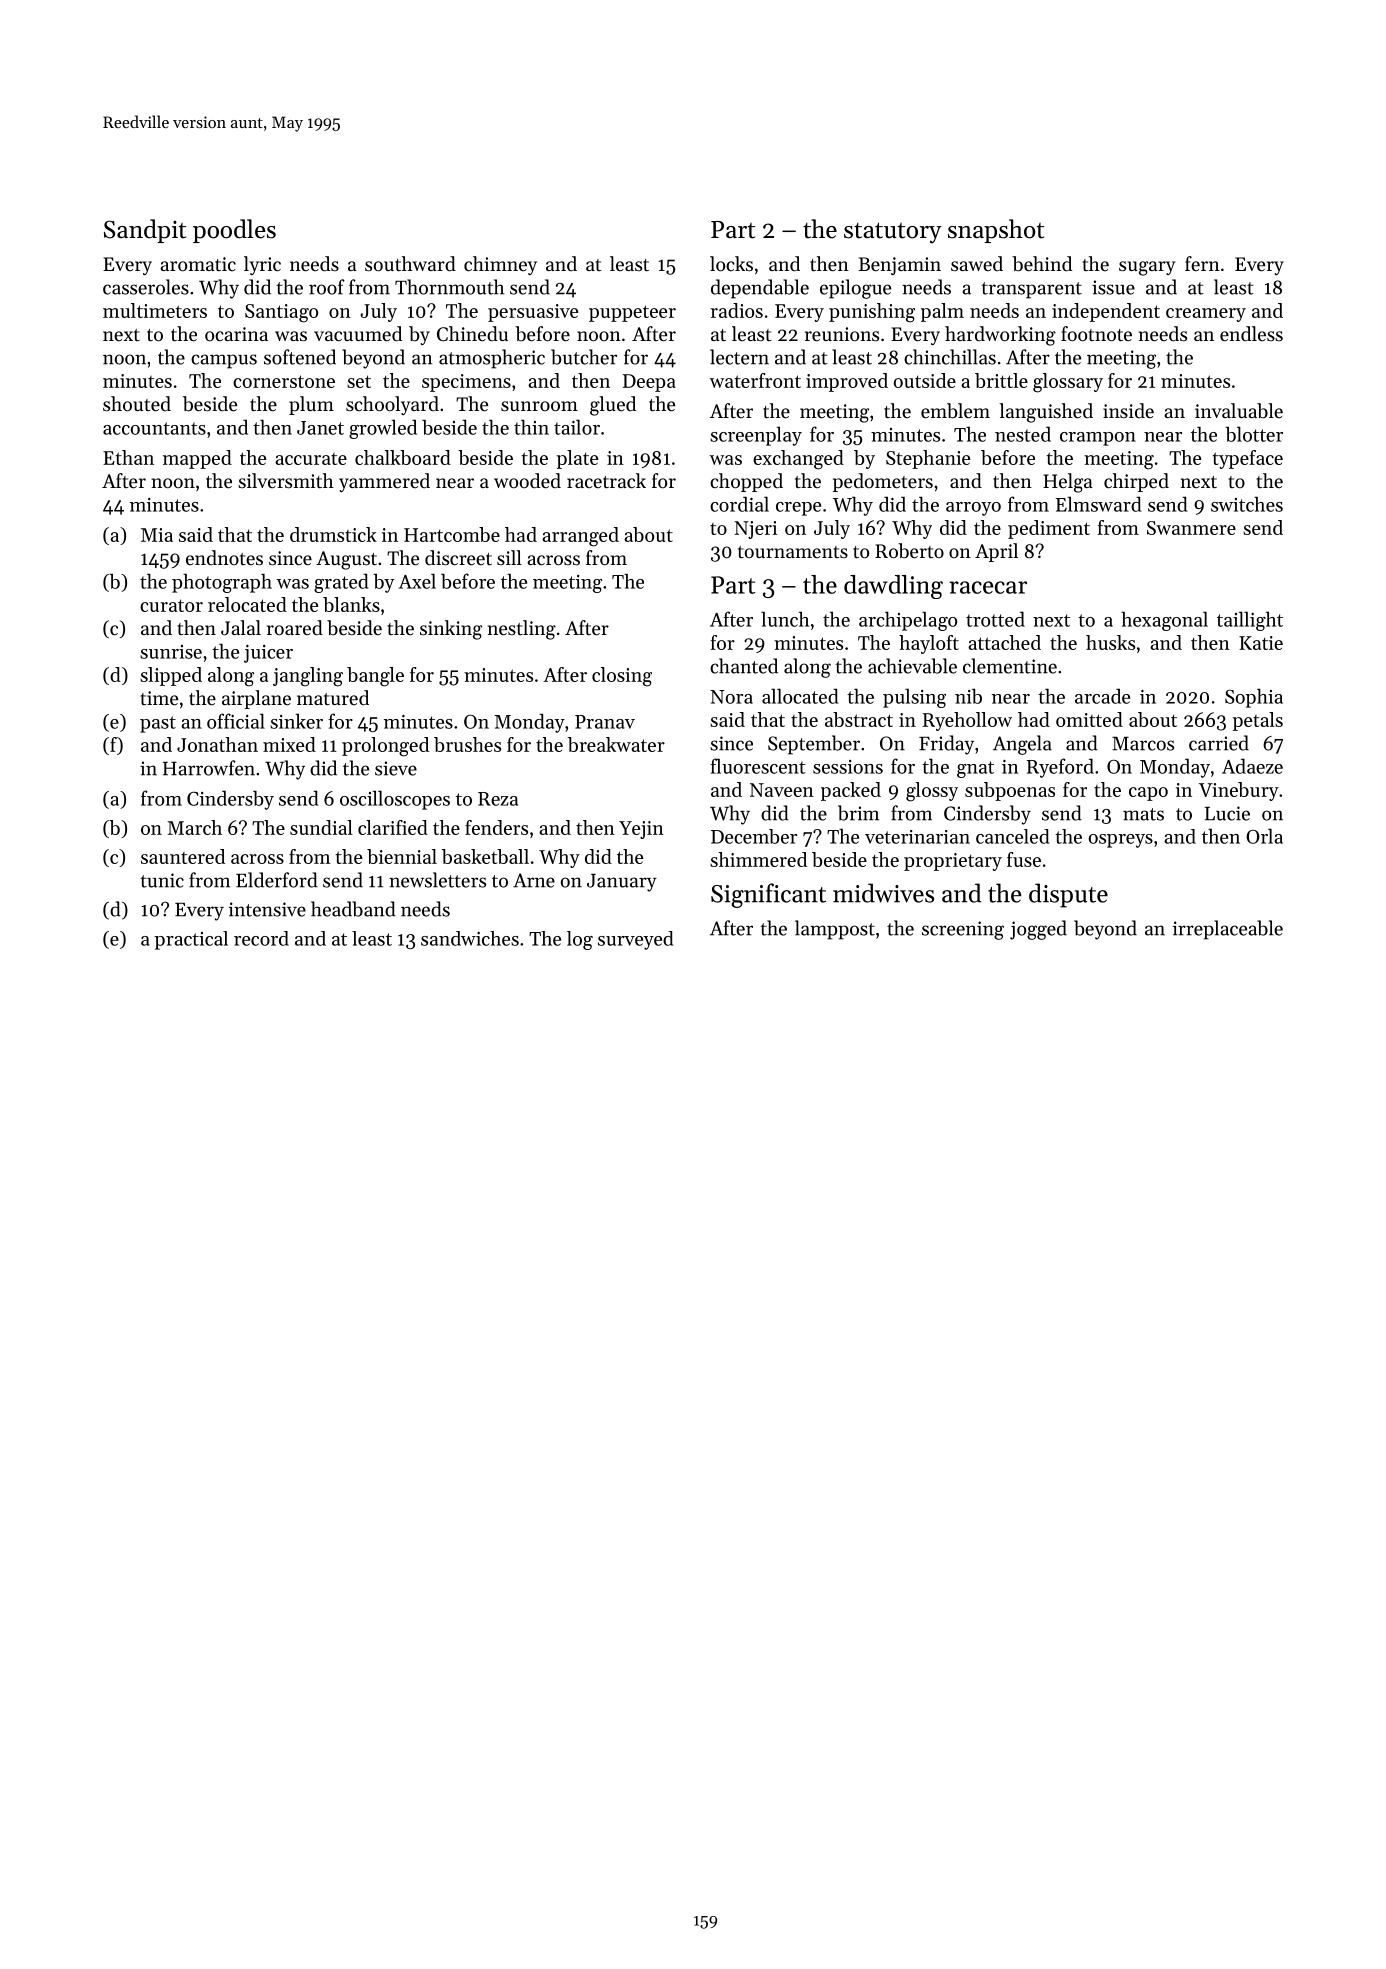  Describe the element at coordinates (234, 231) in the screenshot. I see `poodles` at that location.
